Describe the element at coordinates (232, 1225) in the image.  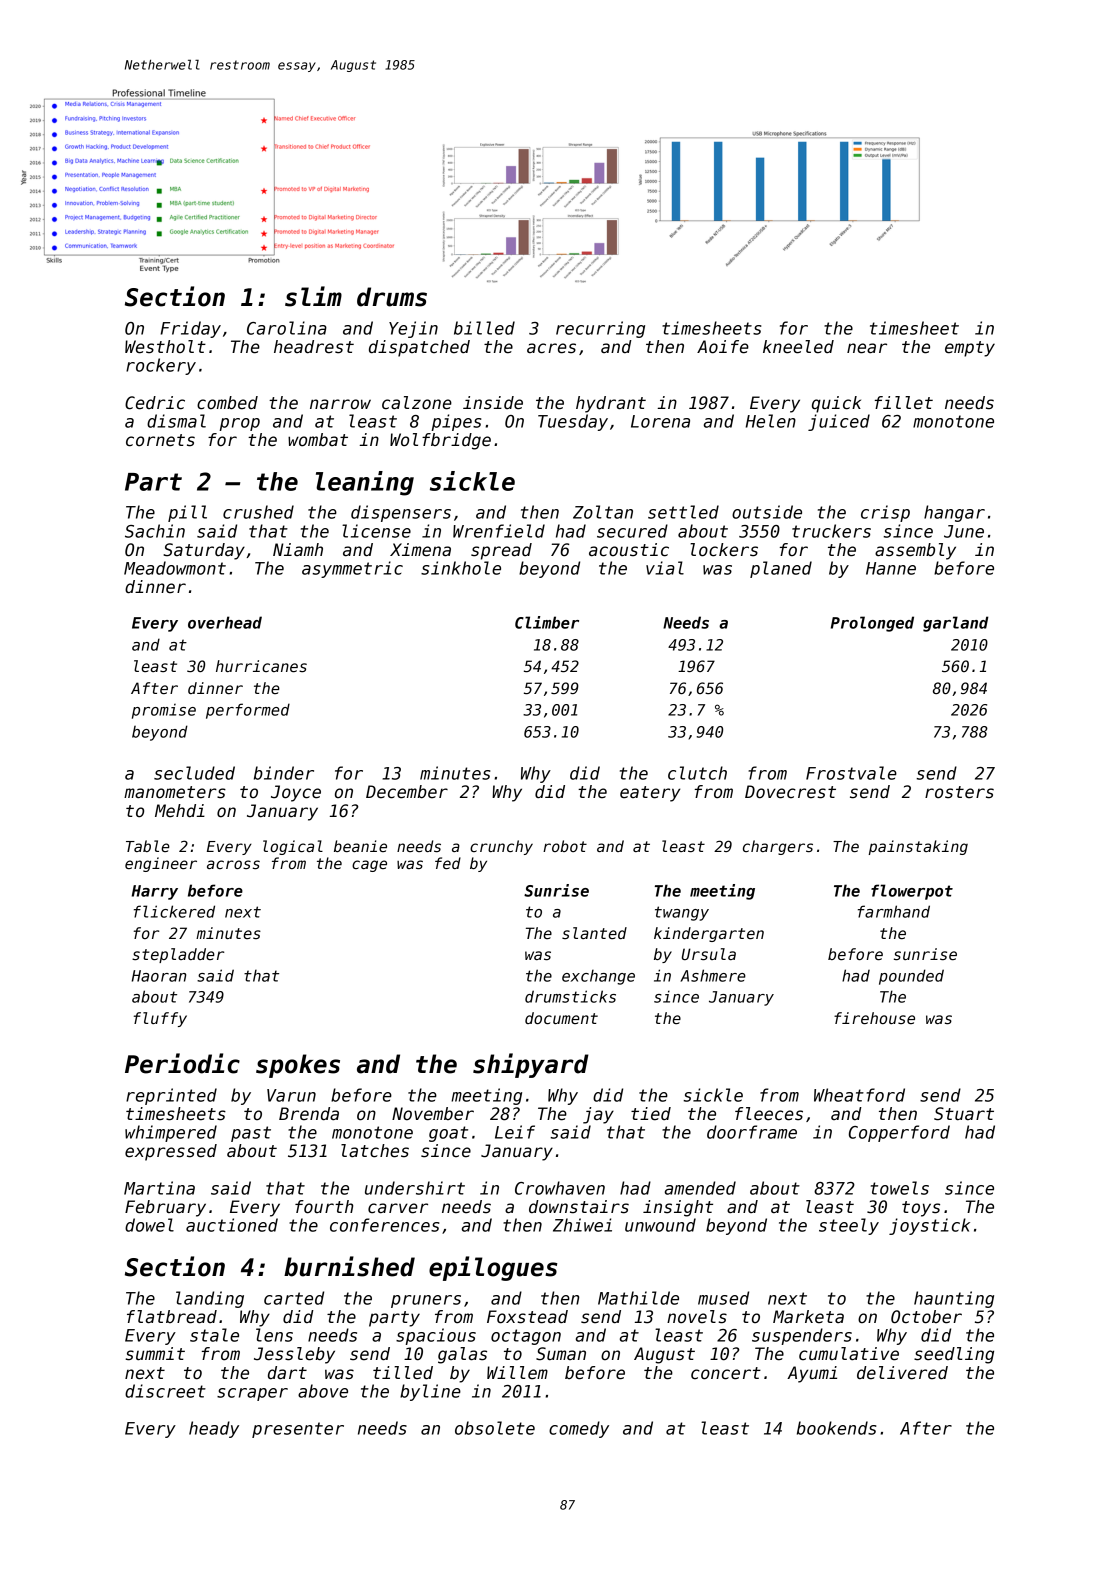
I see `auctioned` at that location.
